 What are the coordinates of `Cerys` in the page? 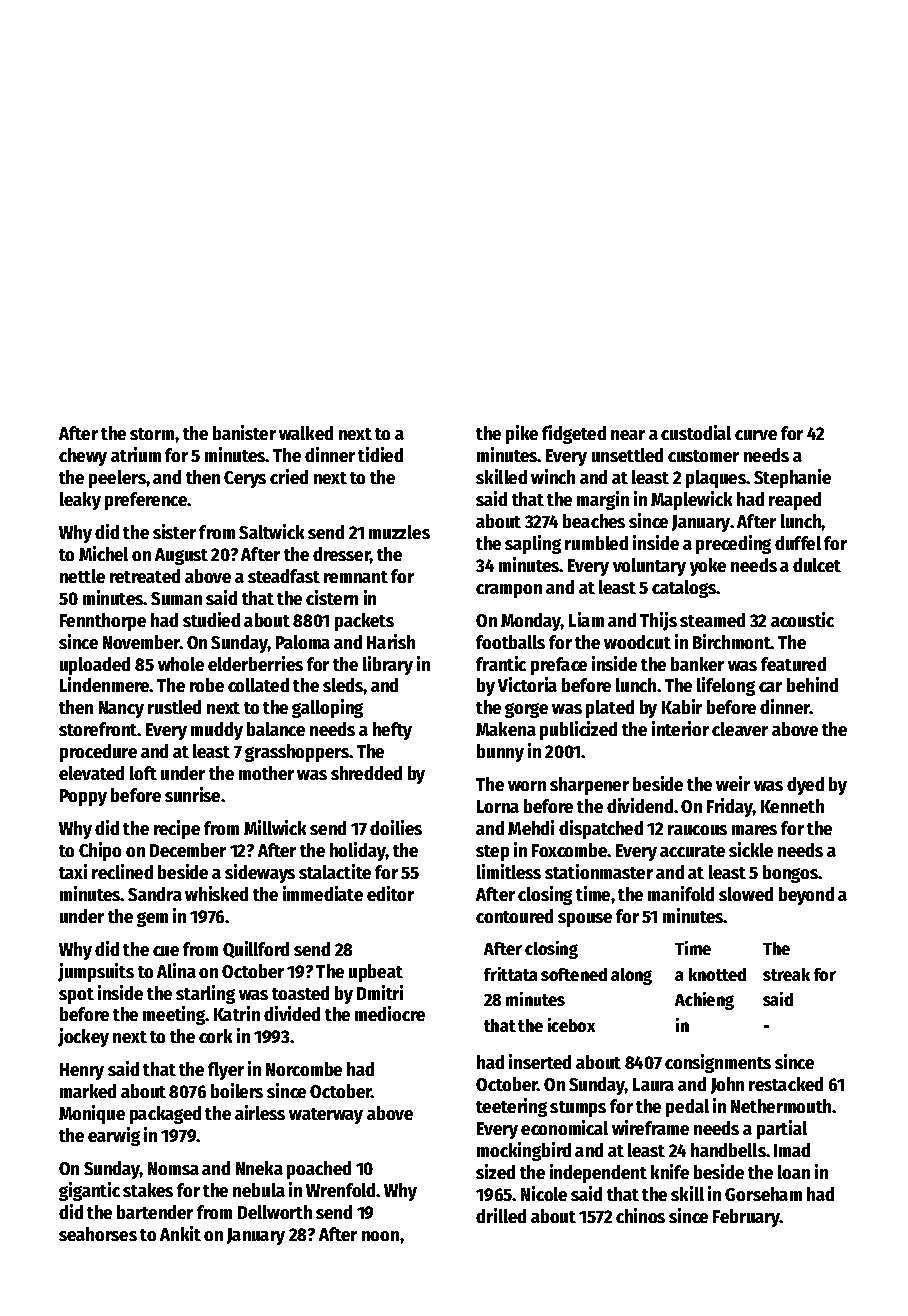 It's located at (245, 479).
